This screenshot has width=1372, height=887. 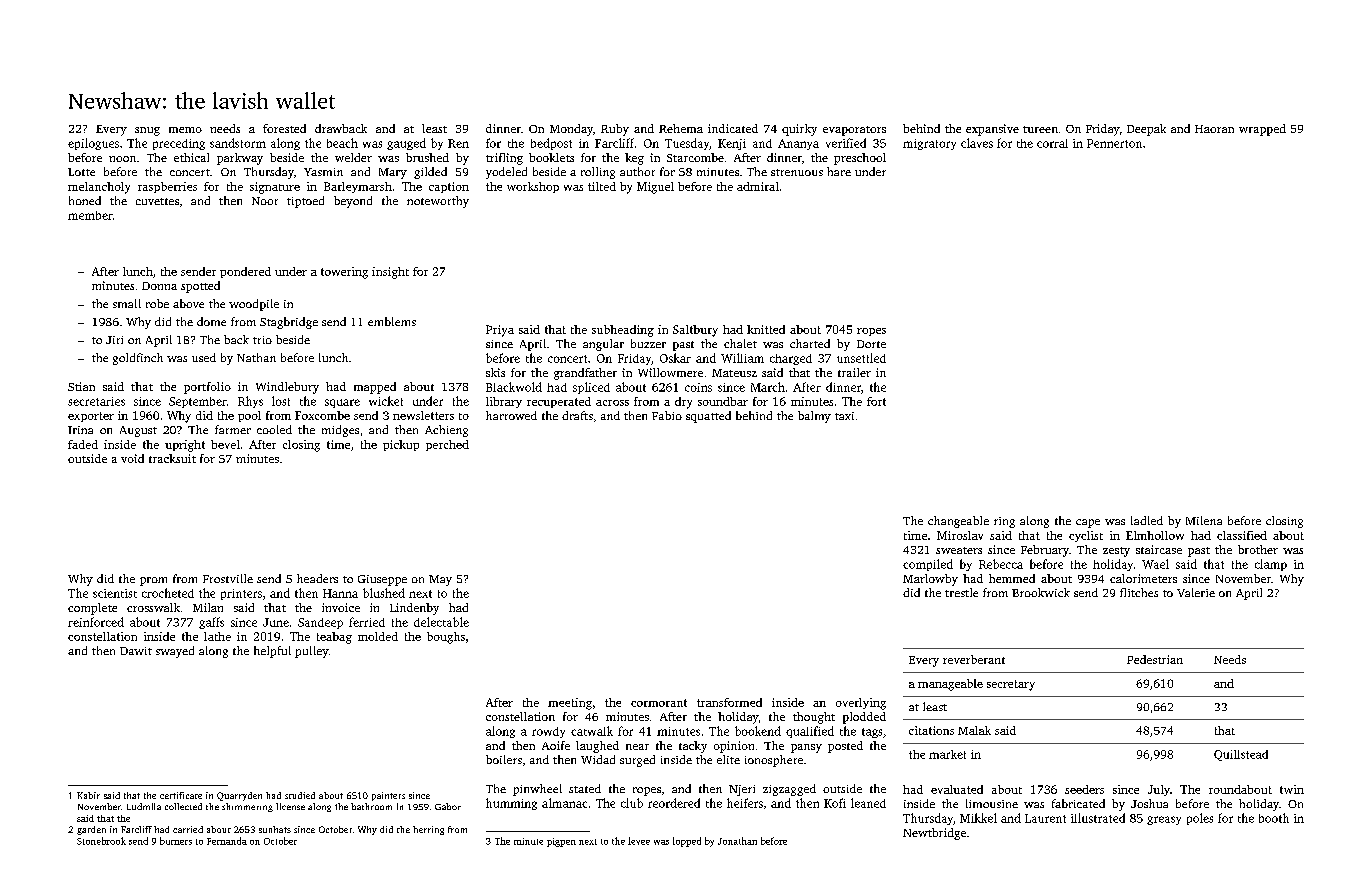 I want to click on hare, so click(x=839, y=171).
